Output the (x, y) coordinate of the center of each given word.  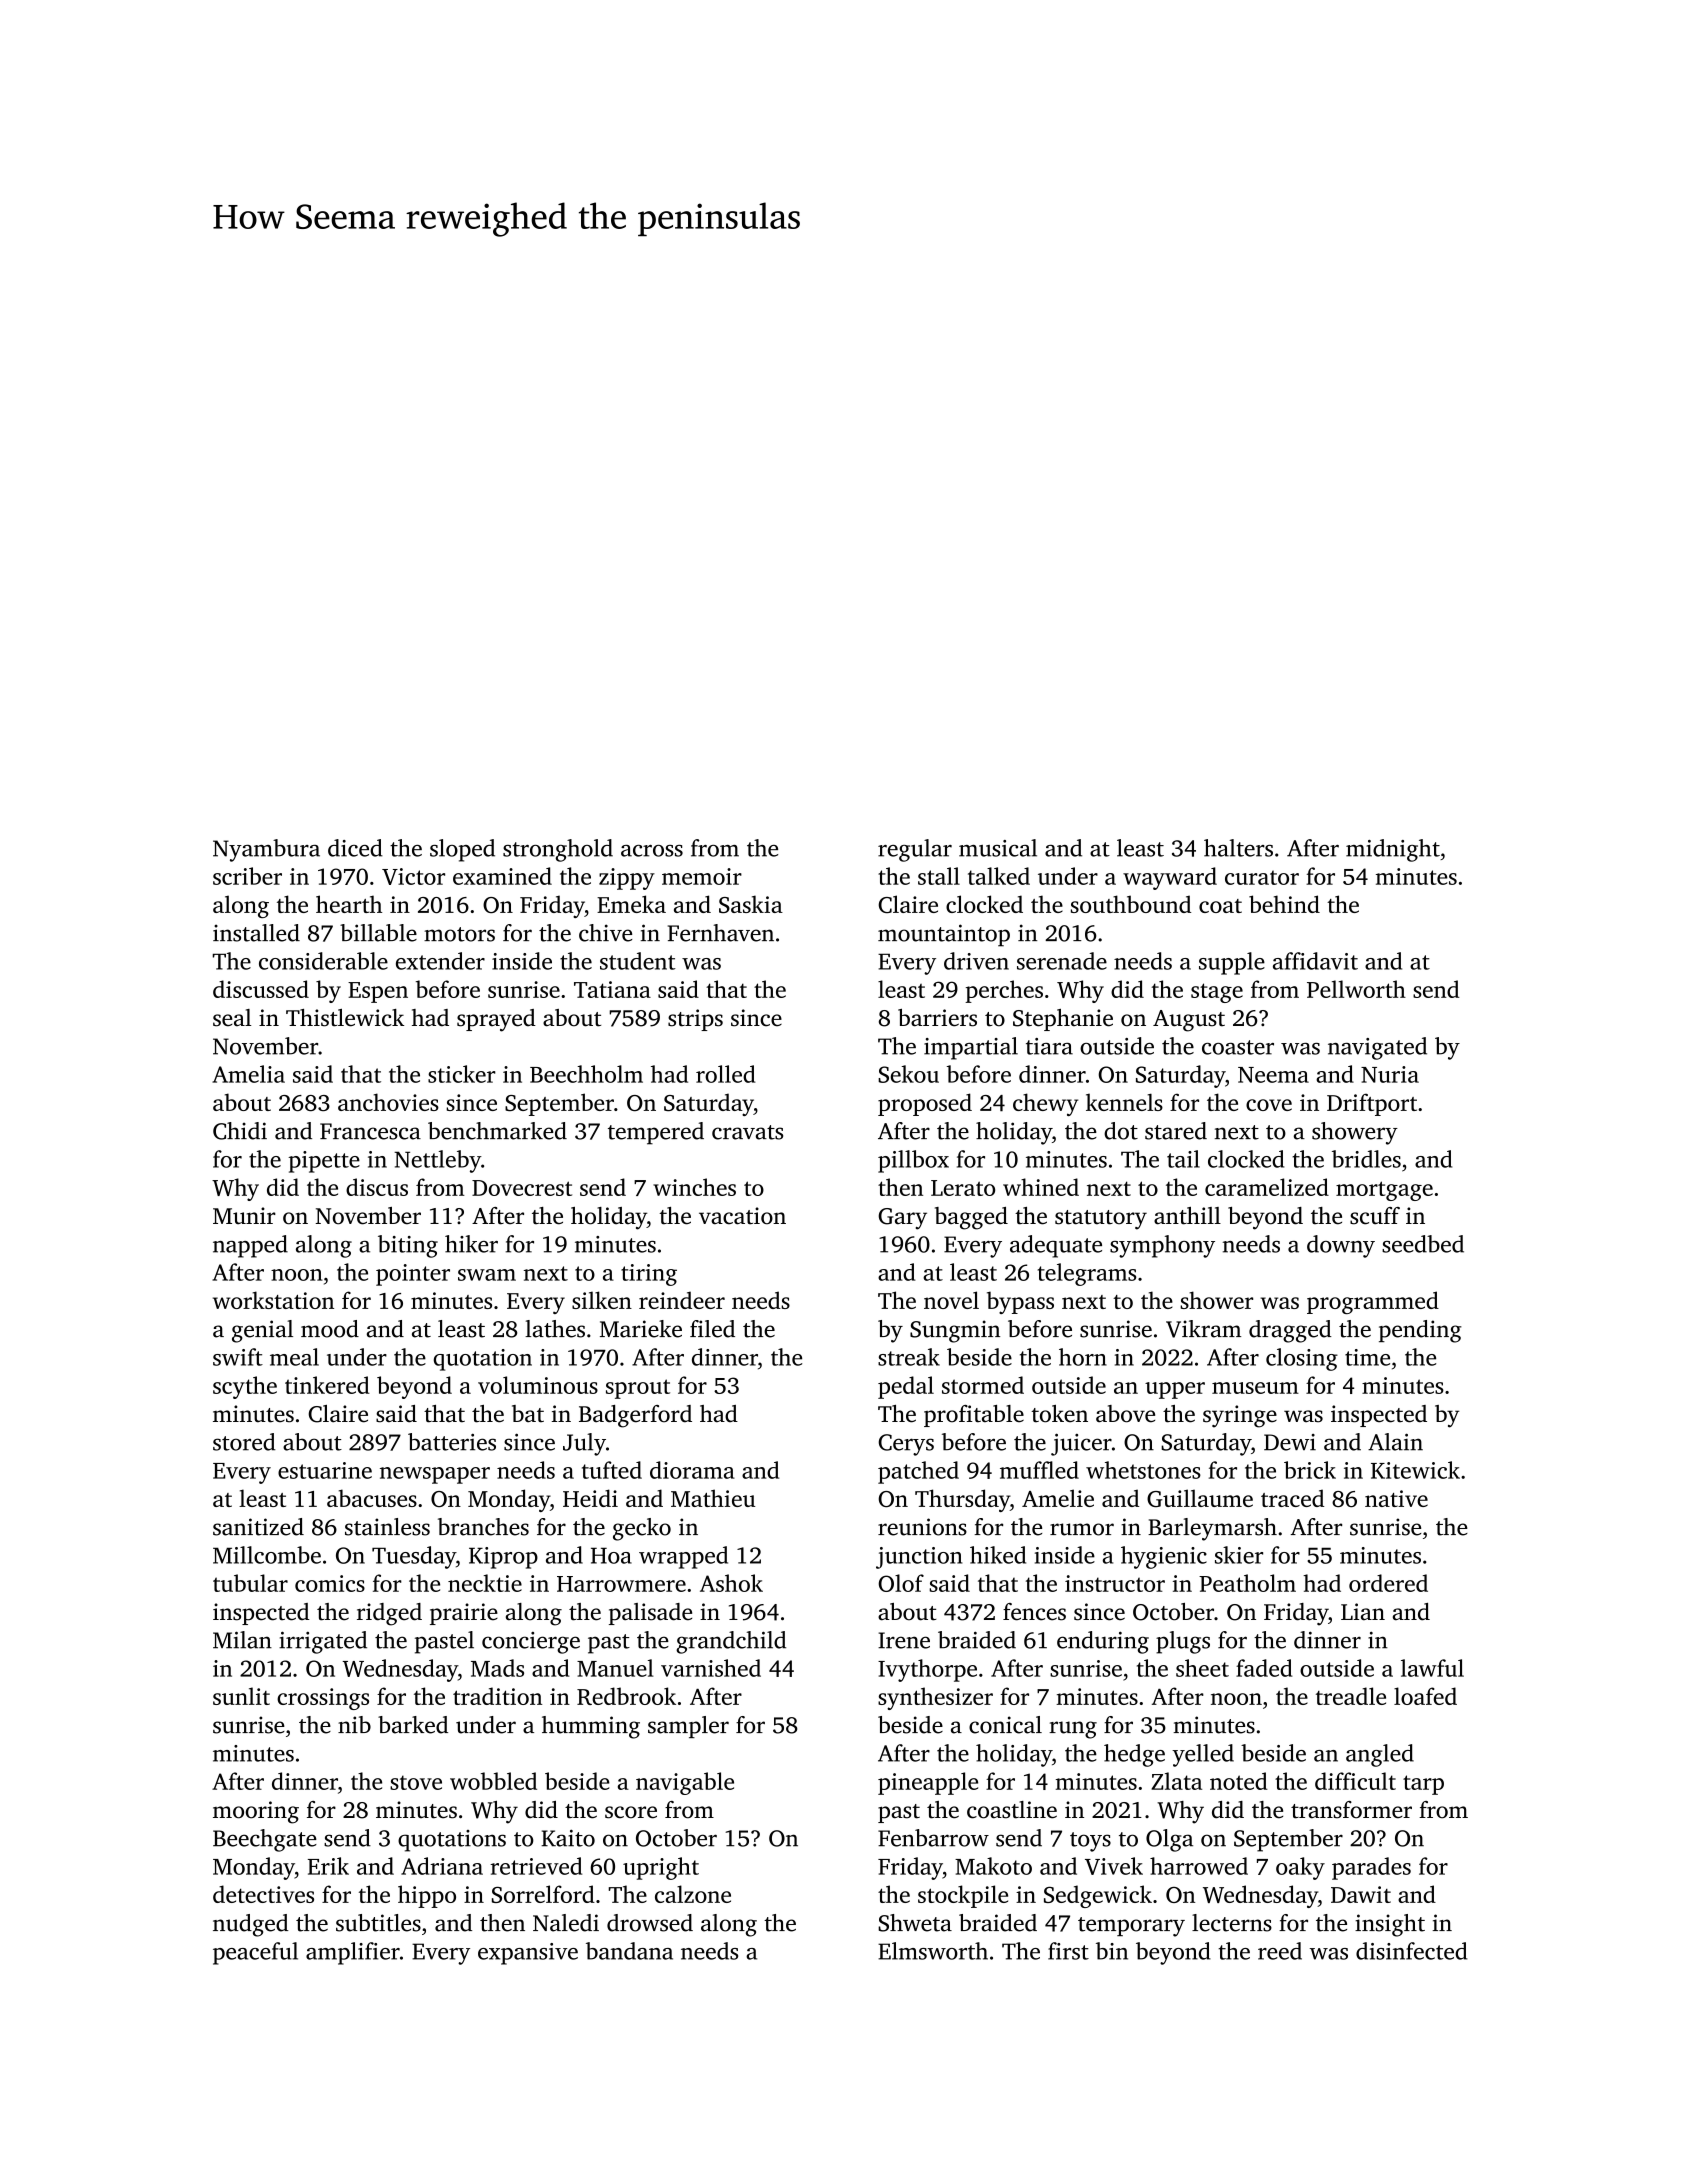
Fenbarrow (933, 1838)
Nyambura (266, 850)
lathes (555, 1329)
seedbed (1423, 1244)
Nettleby (437, 1161)
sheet (1202, 1668)
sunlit (241, 1696)
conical (1005, 1725)
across (652, 851)
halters (1238, 848)
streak (909, 1357)
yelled (1203, 1755)
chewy (1045, 1104)
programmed (1373, 1302)
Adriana (442, 1866)
